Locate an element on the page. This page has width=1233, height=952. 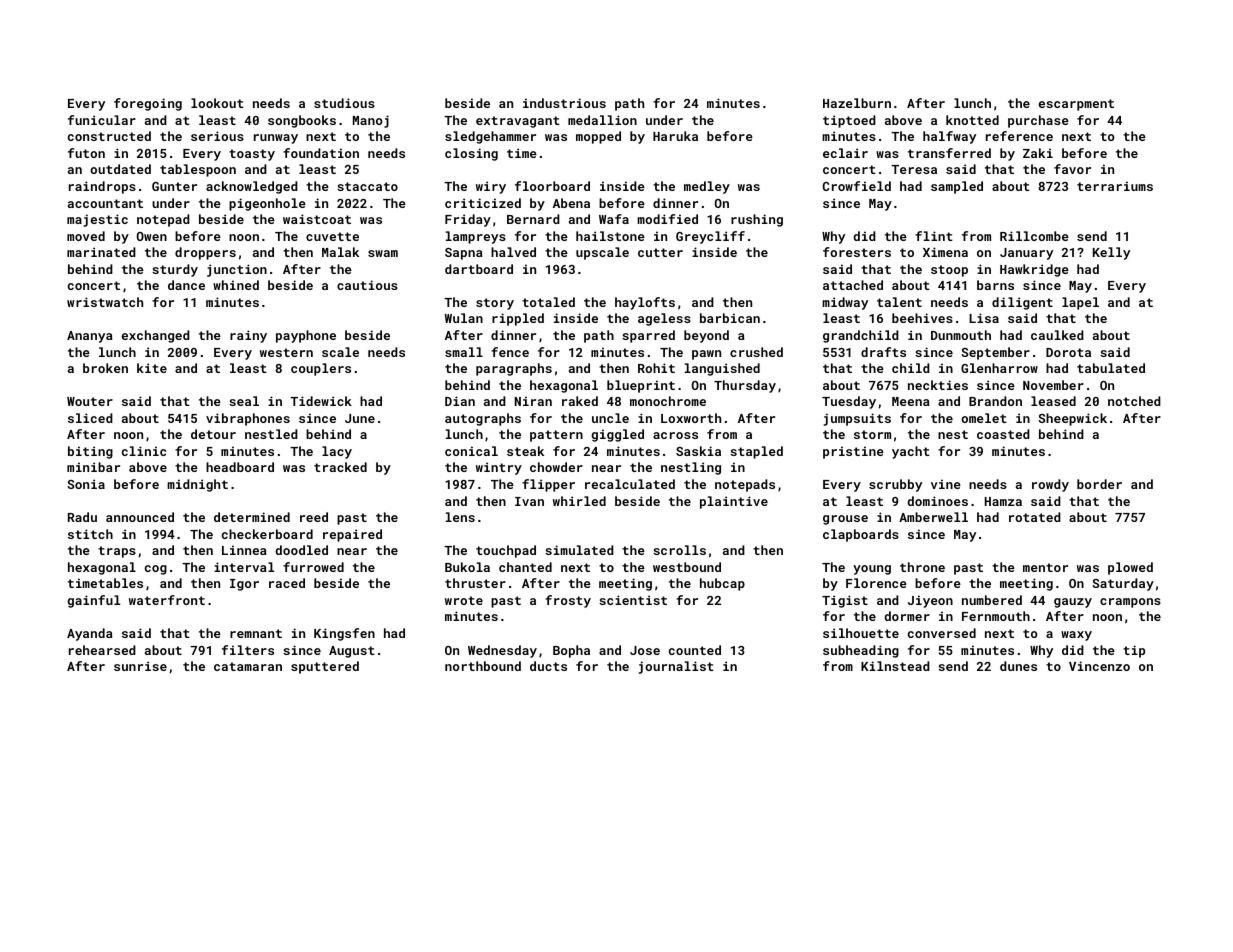
halved is located at coordinates (513, 252).
